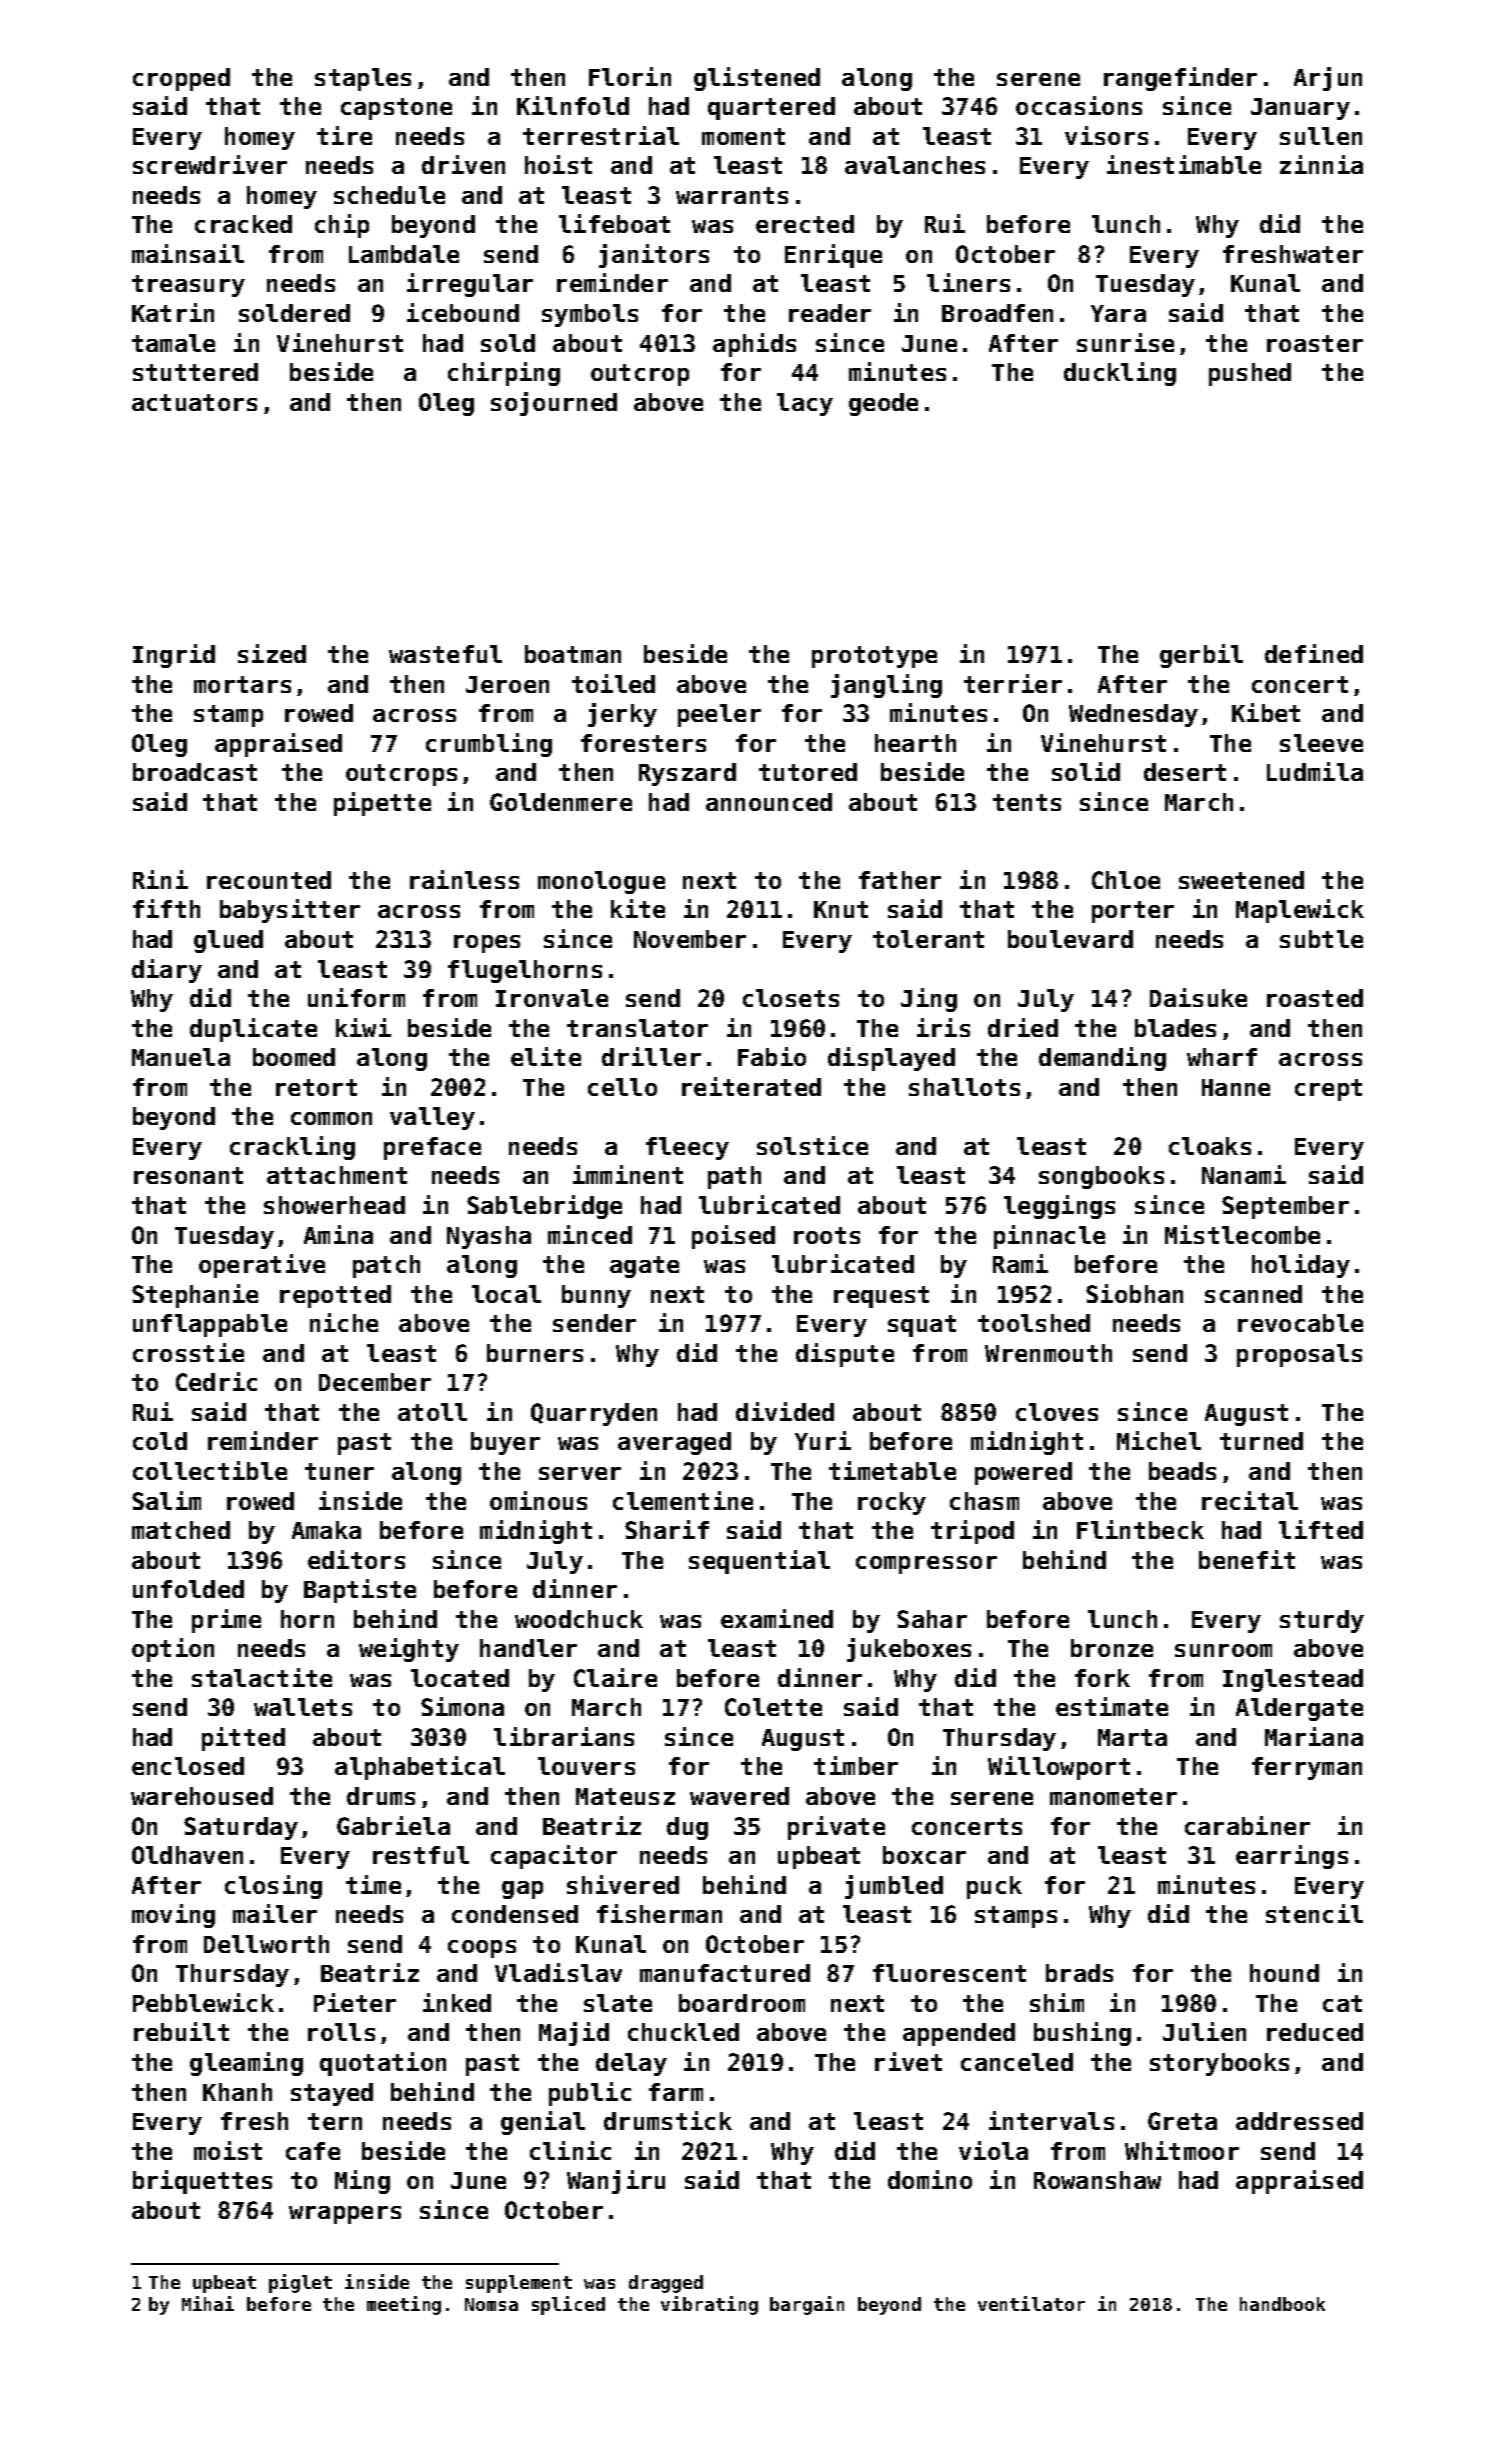  Describe the element at coordinates (1299, 1355) in the page. I see `proposals` at that location.
